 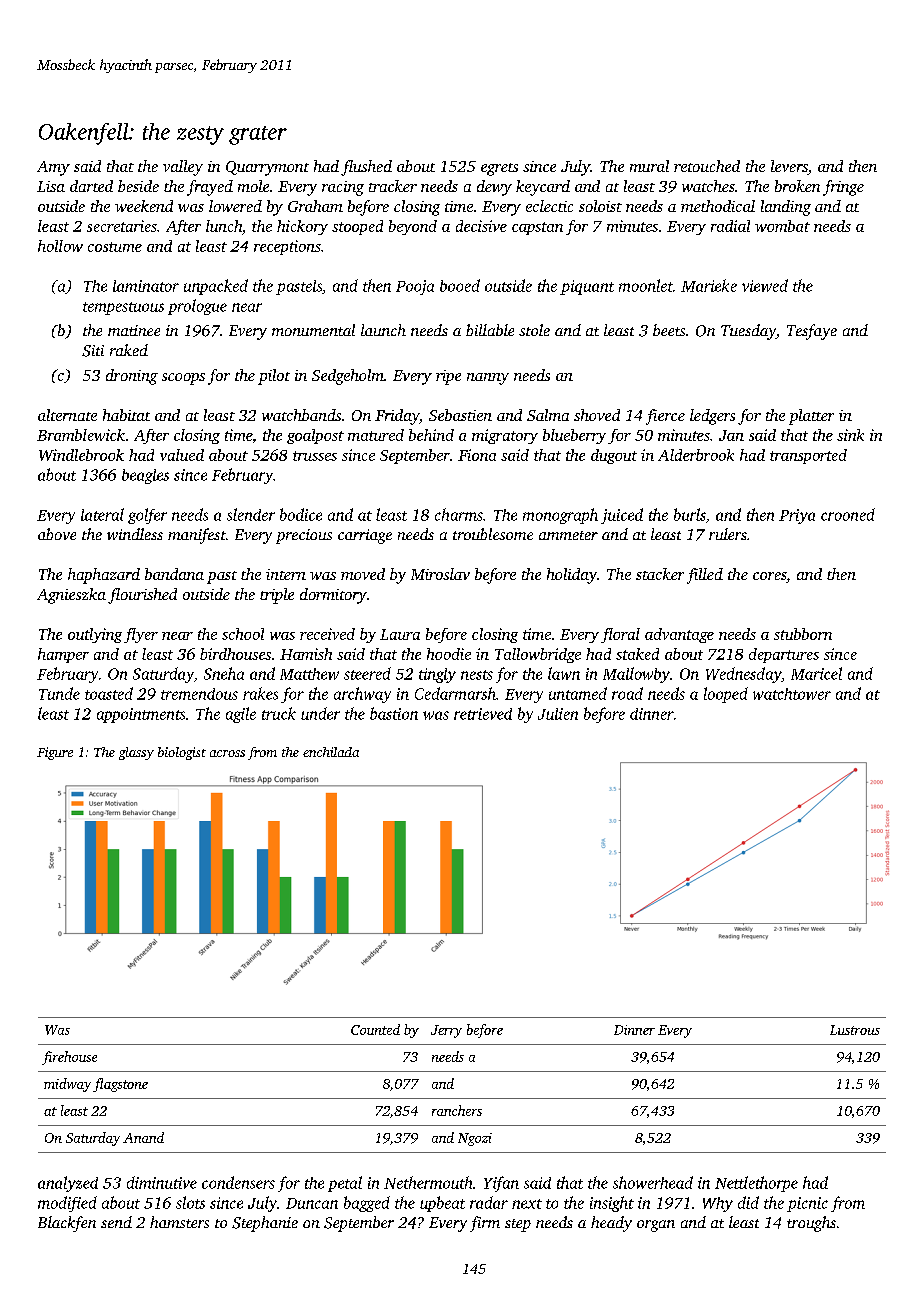 I want to click on appointments, so click(x=141, y=715).
